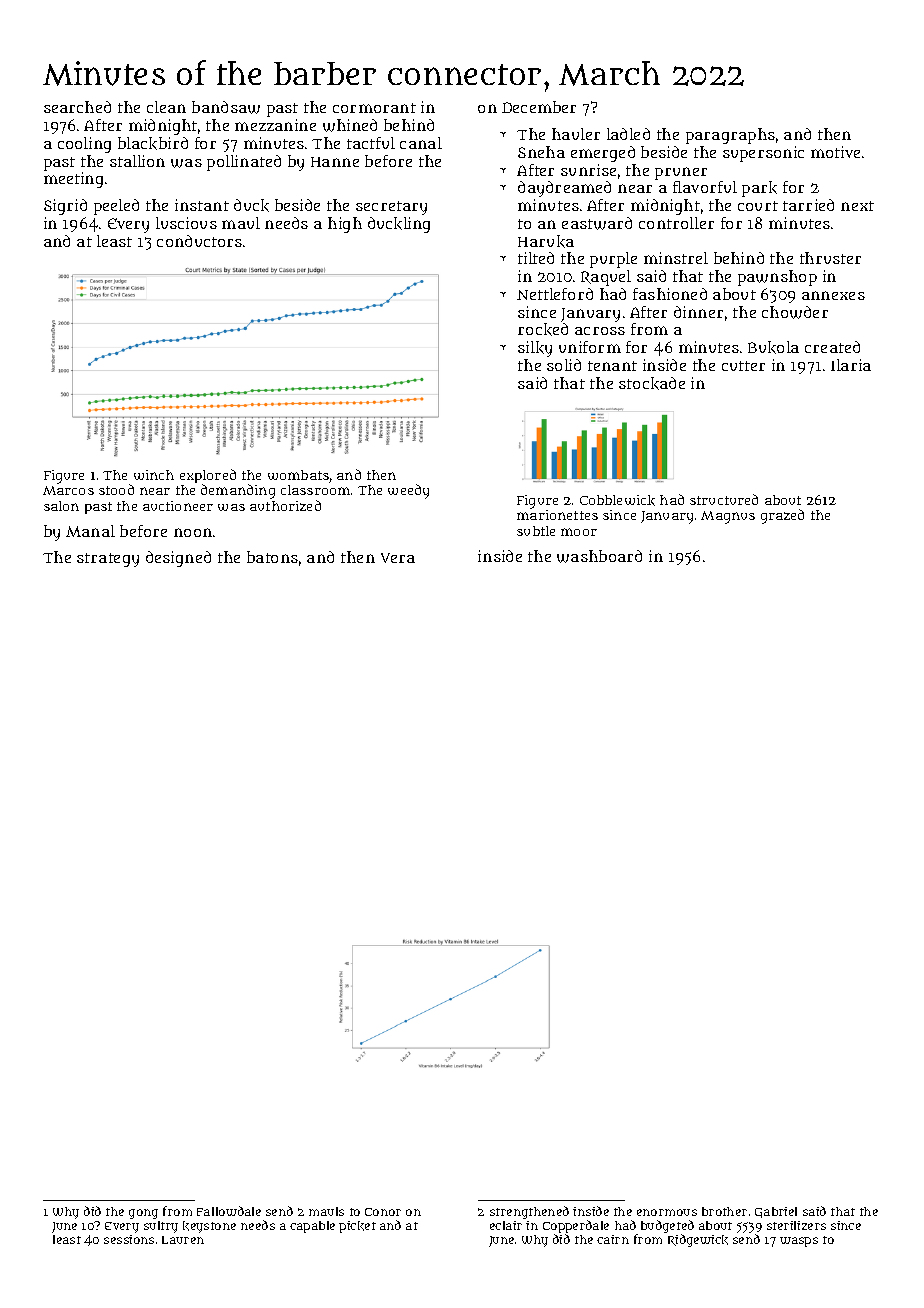  What do you see at coordinates (613, 1239) in the image?
I see `cairn` at bounding box center [613, 1239].
